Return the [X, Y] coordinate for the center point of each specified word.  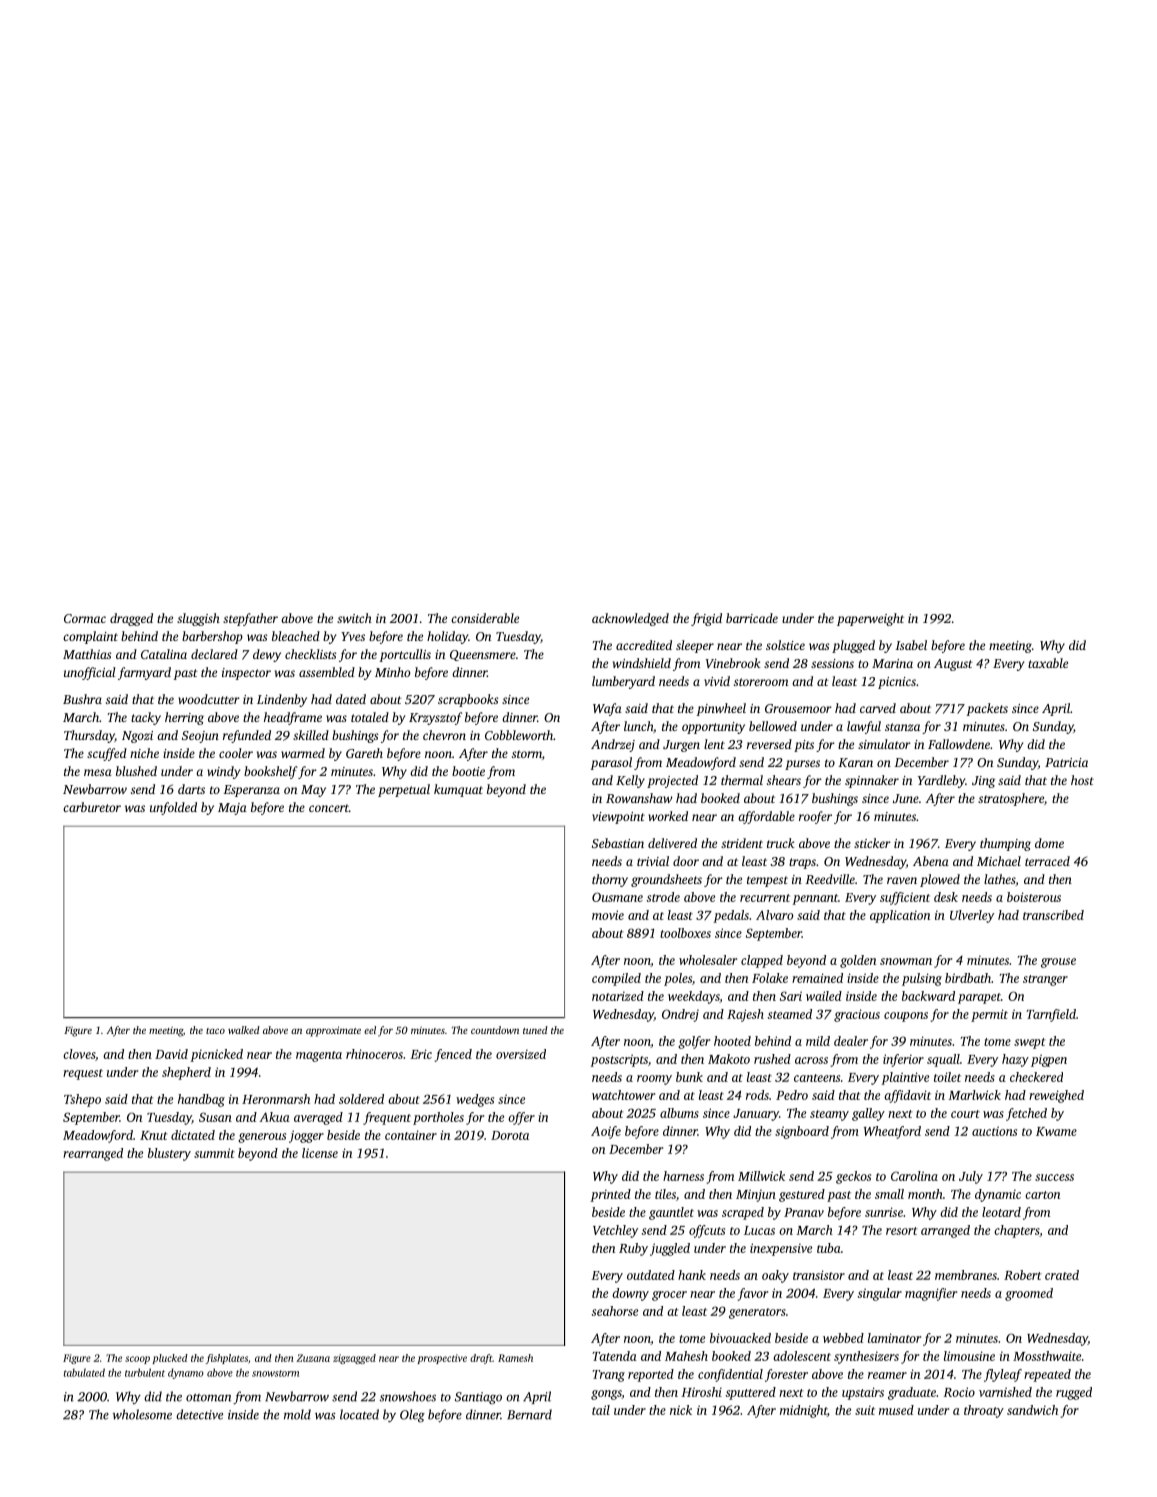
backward [928, 996]
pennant [815, 899]
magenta [319, 1056]
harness [683, 1176]
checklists [310, 654]
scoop [137, 1360]
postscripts [619, 1060]
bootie [468, 771]
